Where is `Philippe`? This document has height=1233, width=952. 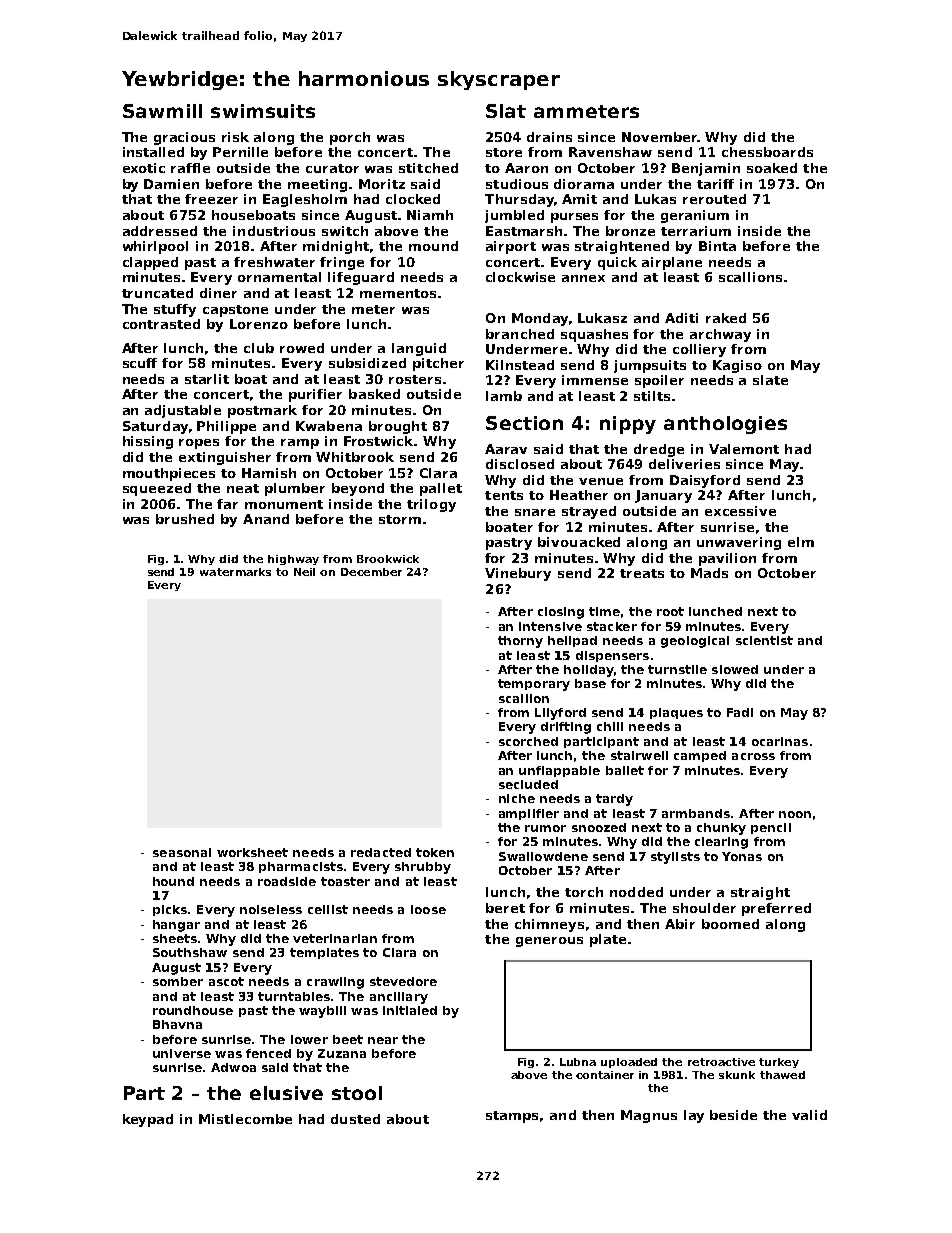
Philippe is located at coordinates (226, 427).
